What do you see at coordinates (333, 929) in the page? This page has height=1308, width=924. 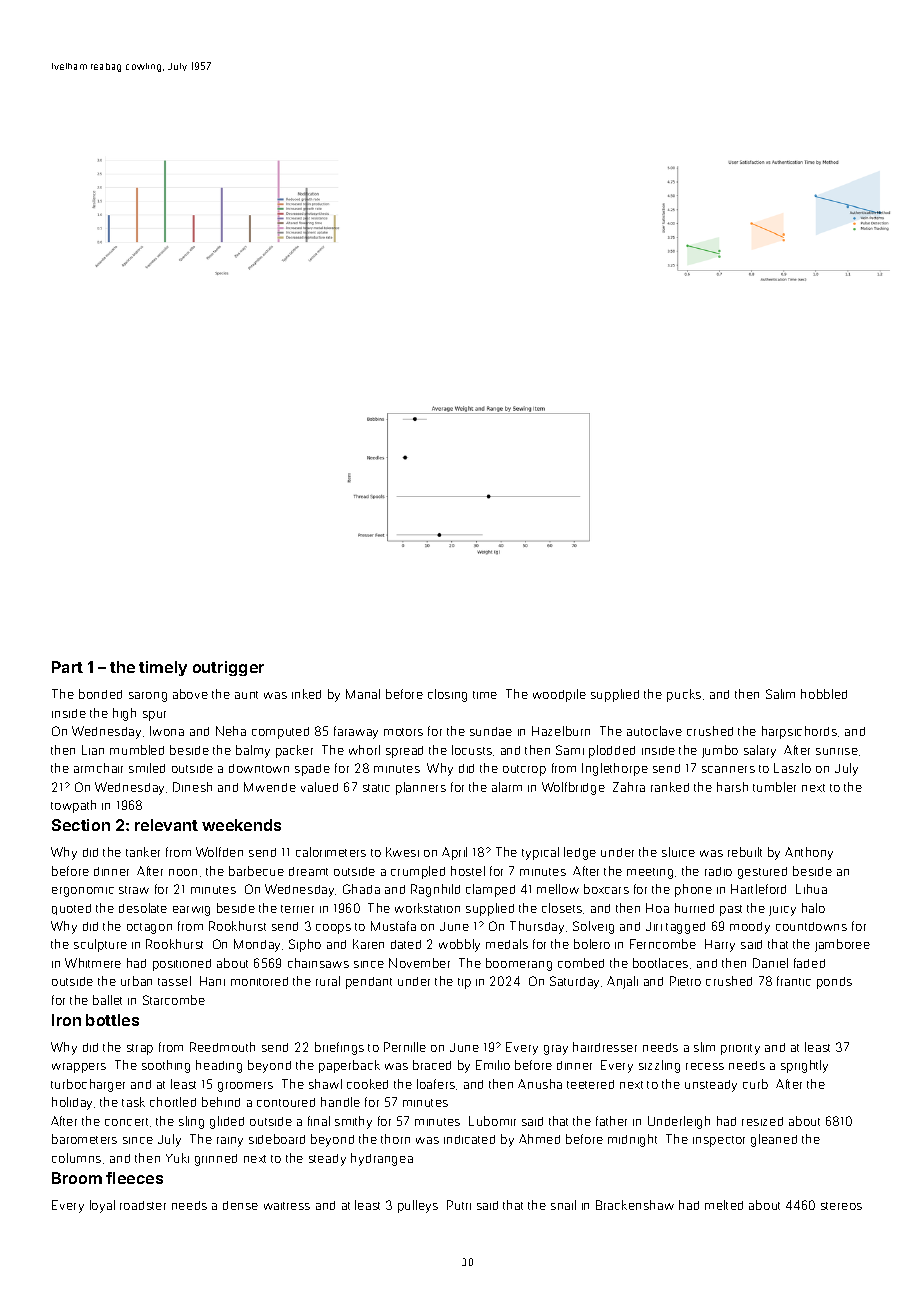 I see `coops` at bounding box center [333, 929].
